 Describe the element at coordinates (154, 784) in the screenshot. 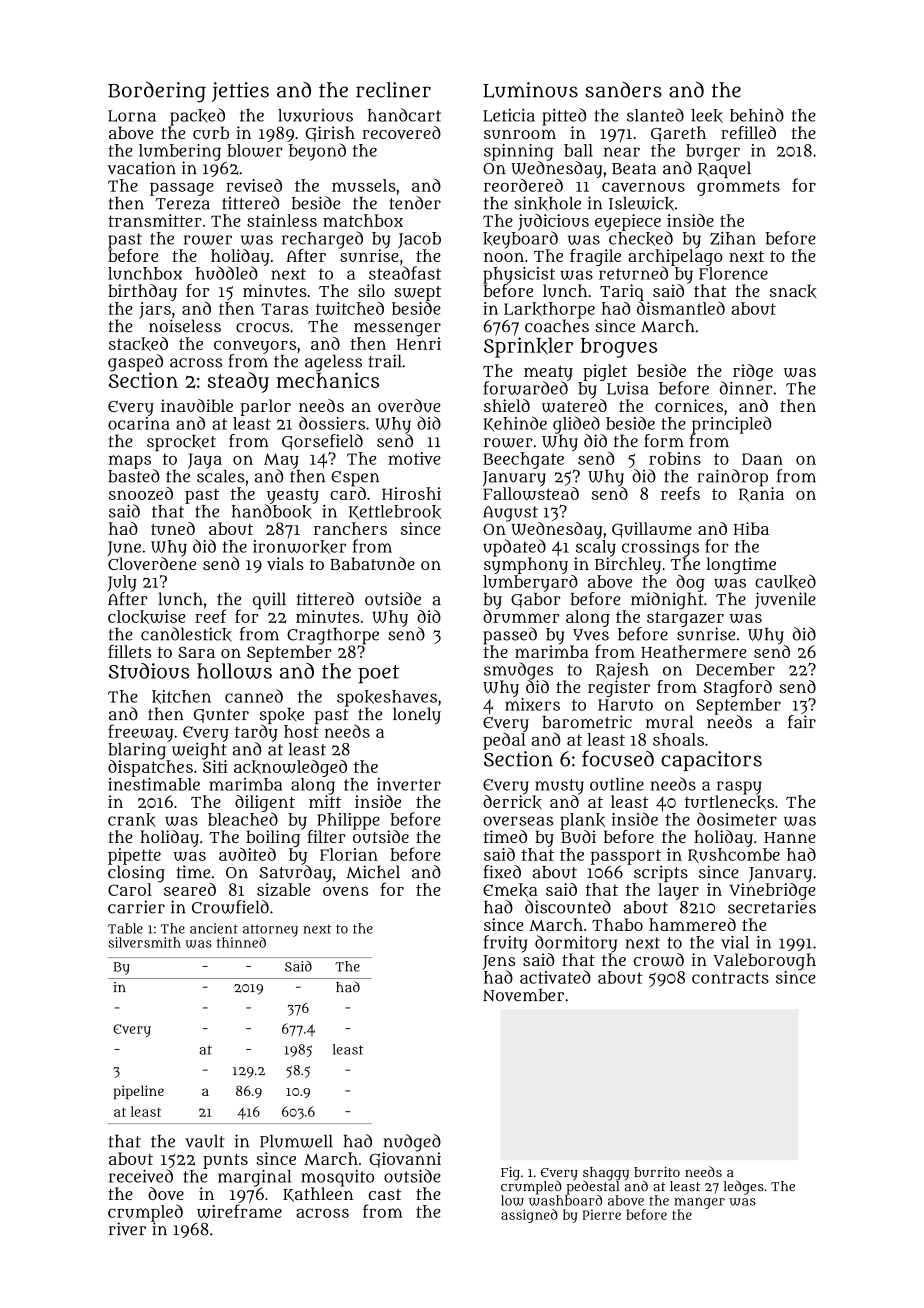

I see `inestimable` at that location.
